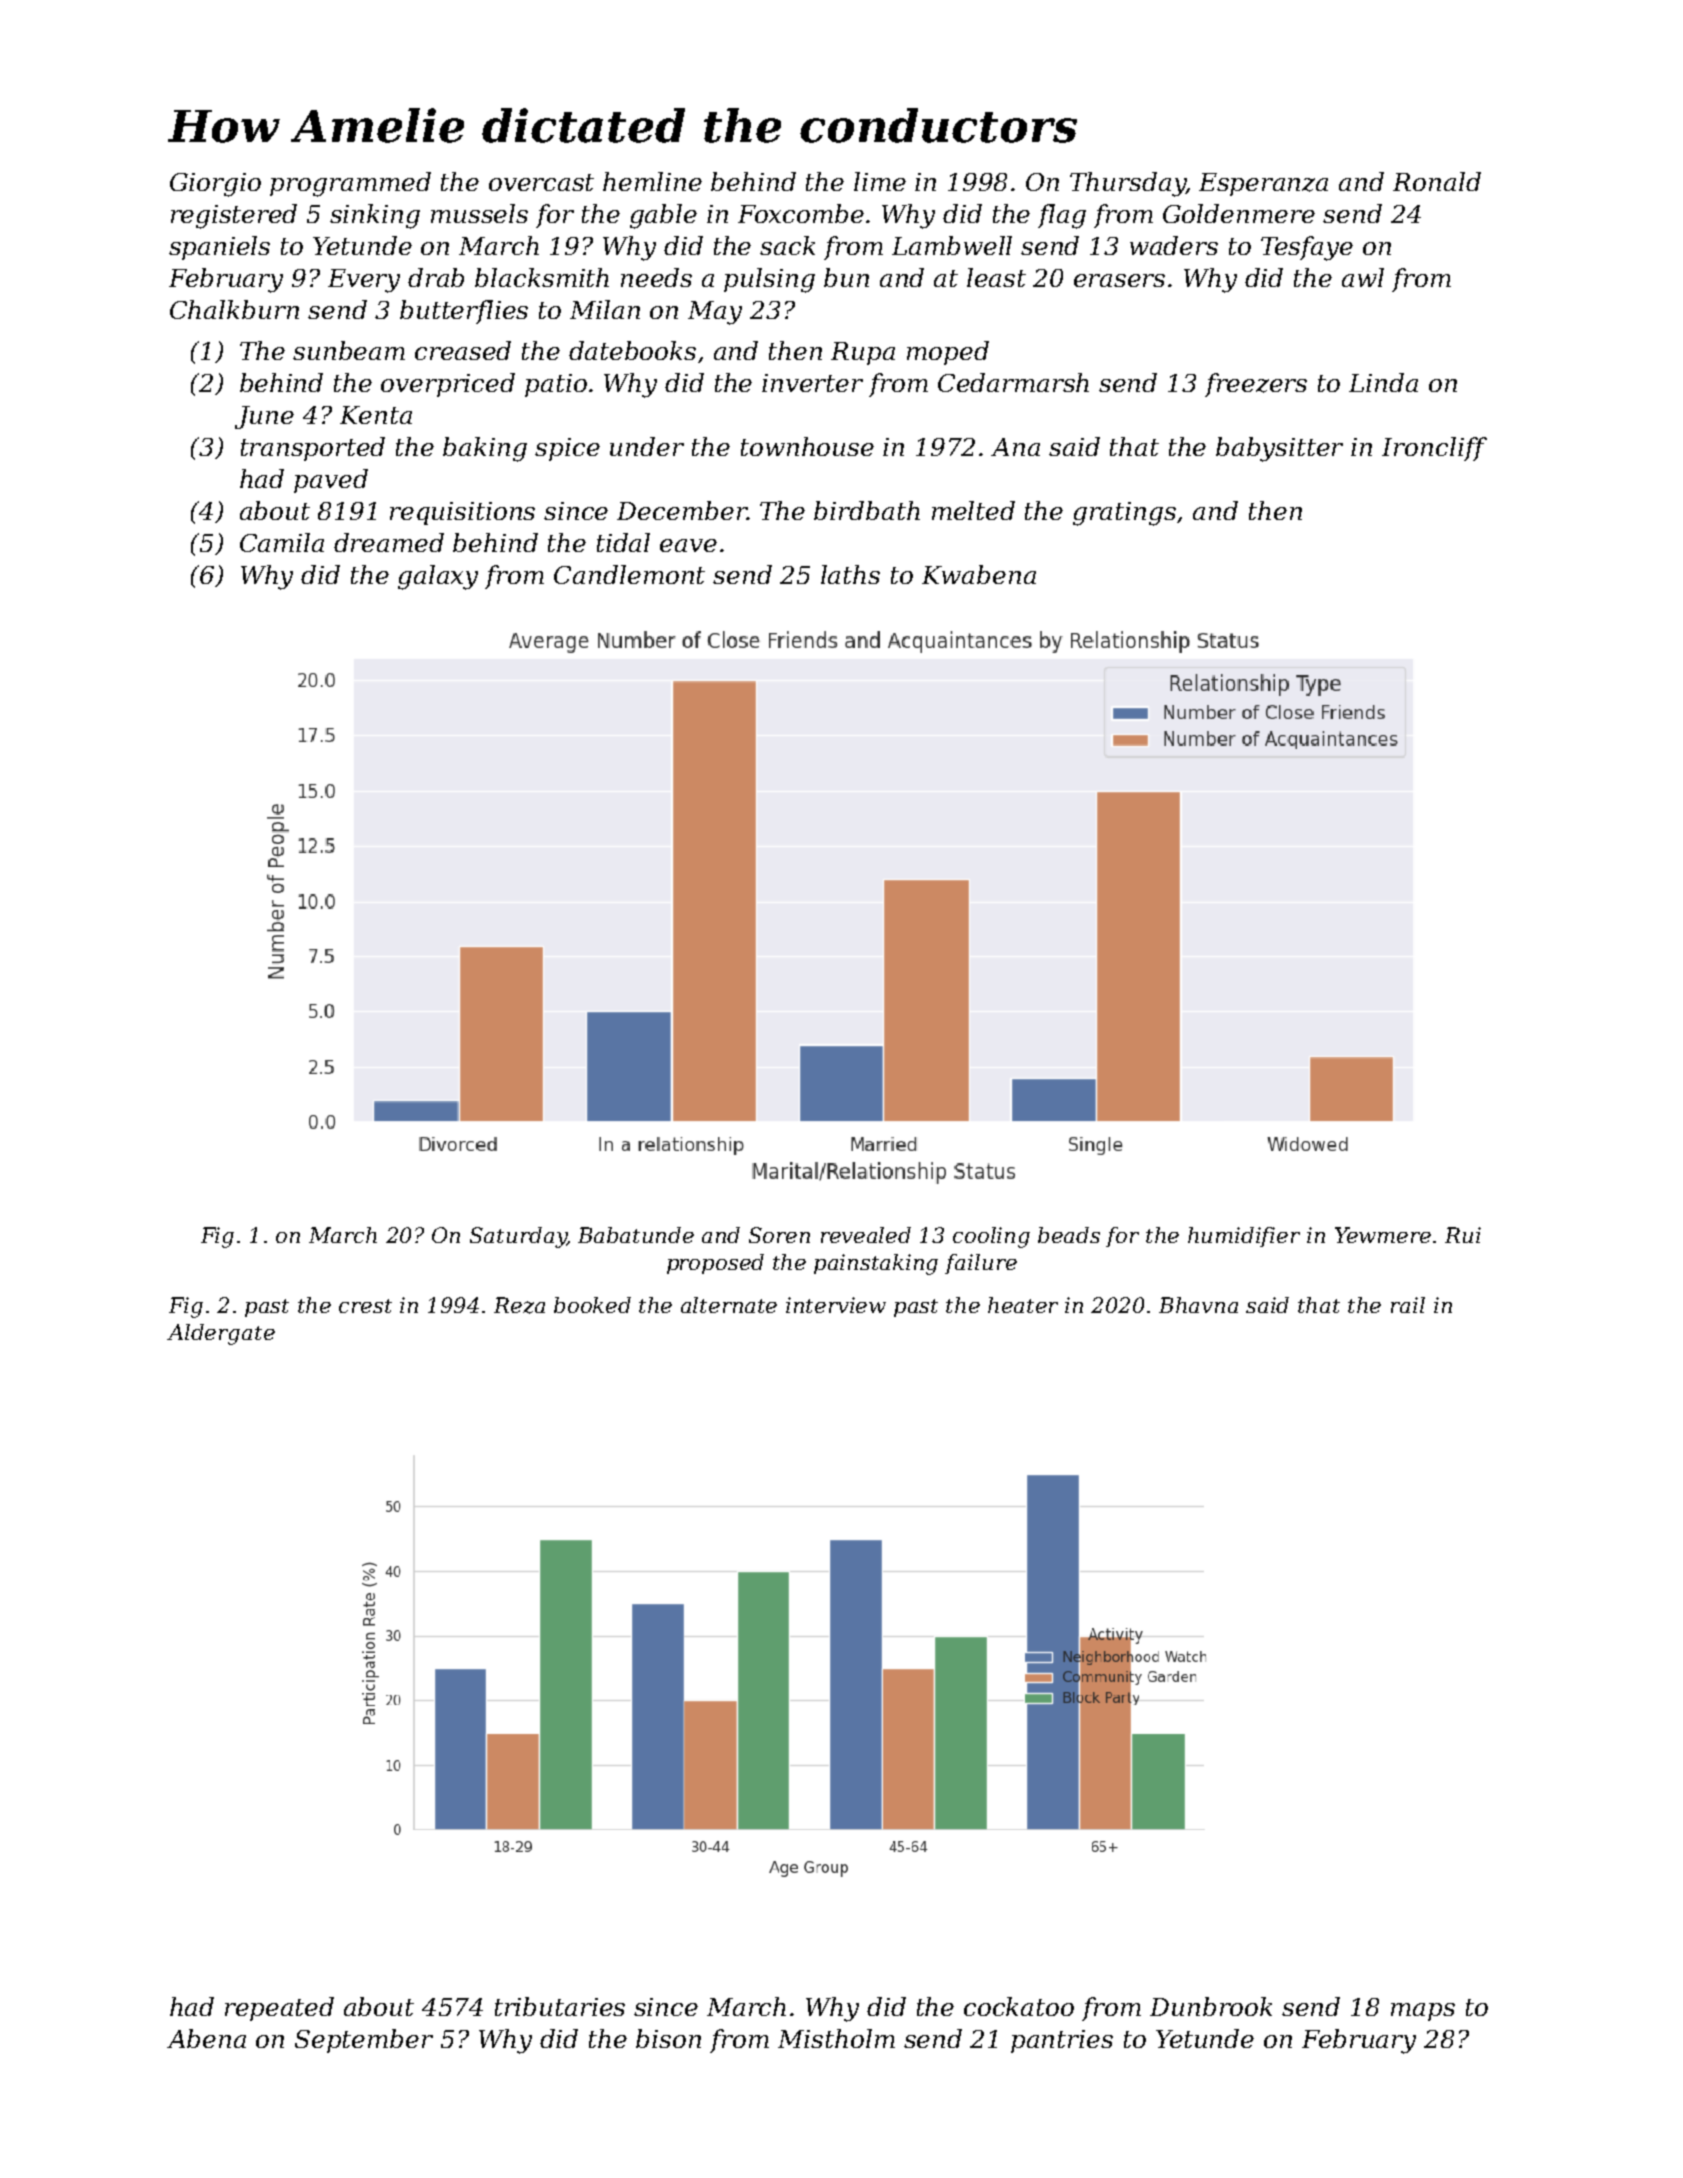 This image has height=2178, width=1683. What do you see at coordinates (215, 185) in the image?
I see `Giorgio` at bounding box center [215, 185].
